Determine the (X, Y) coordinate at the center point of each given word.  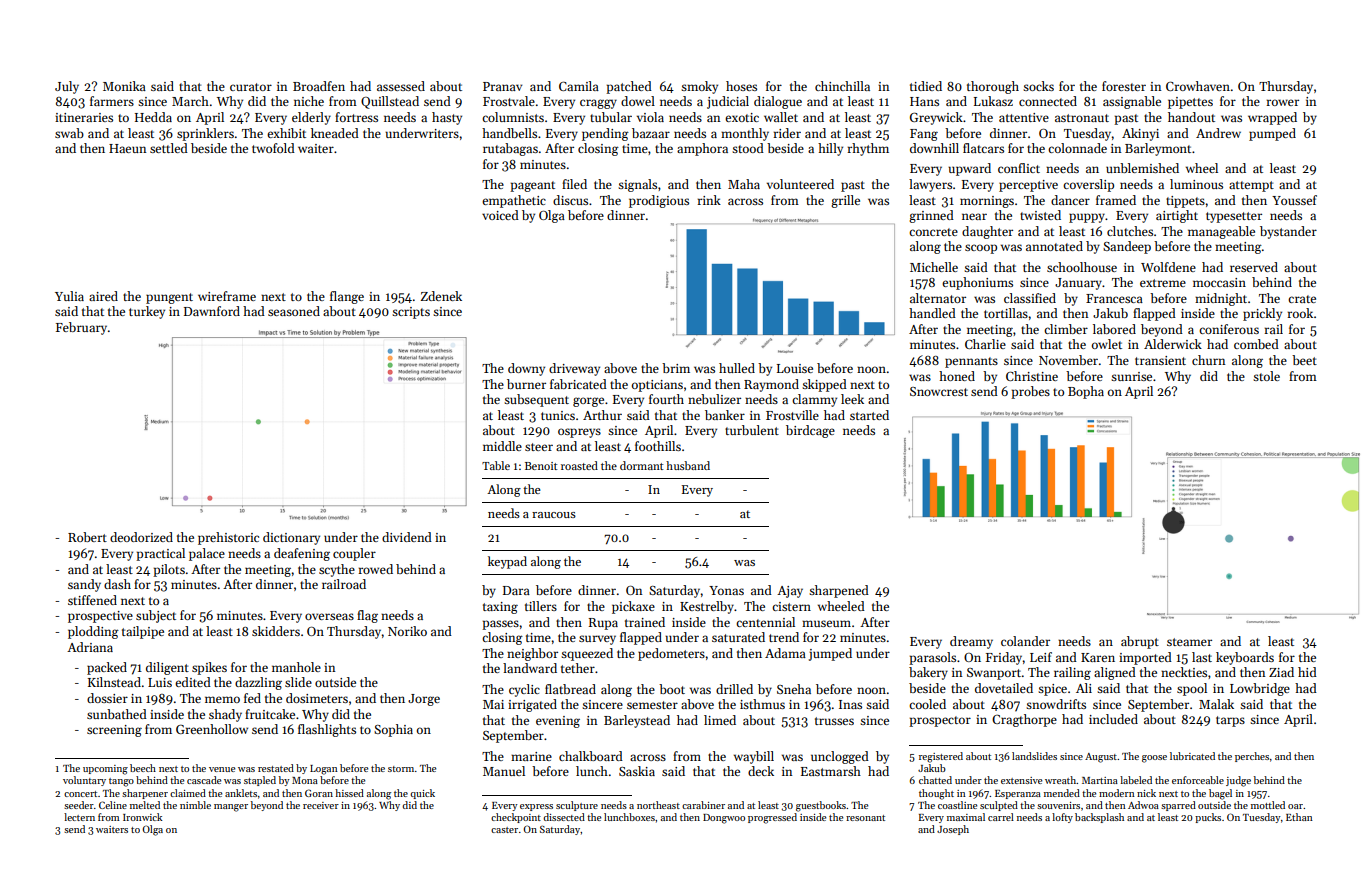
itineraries (84, 117)
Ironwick (142, 817)
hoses (741, 86)
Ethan (1299, 817)
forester (1124, 86)
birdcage (810, 431)
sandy (84, 585)
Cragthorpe (1024, 720)
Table (496, 465)
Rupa (603, 624)
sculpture (577, 806)
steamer (1189, 642)
